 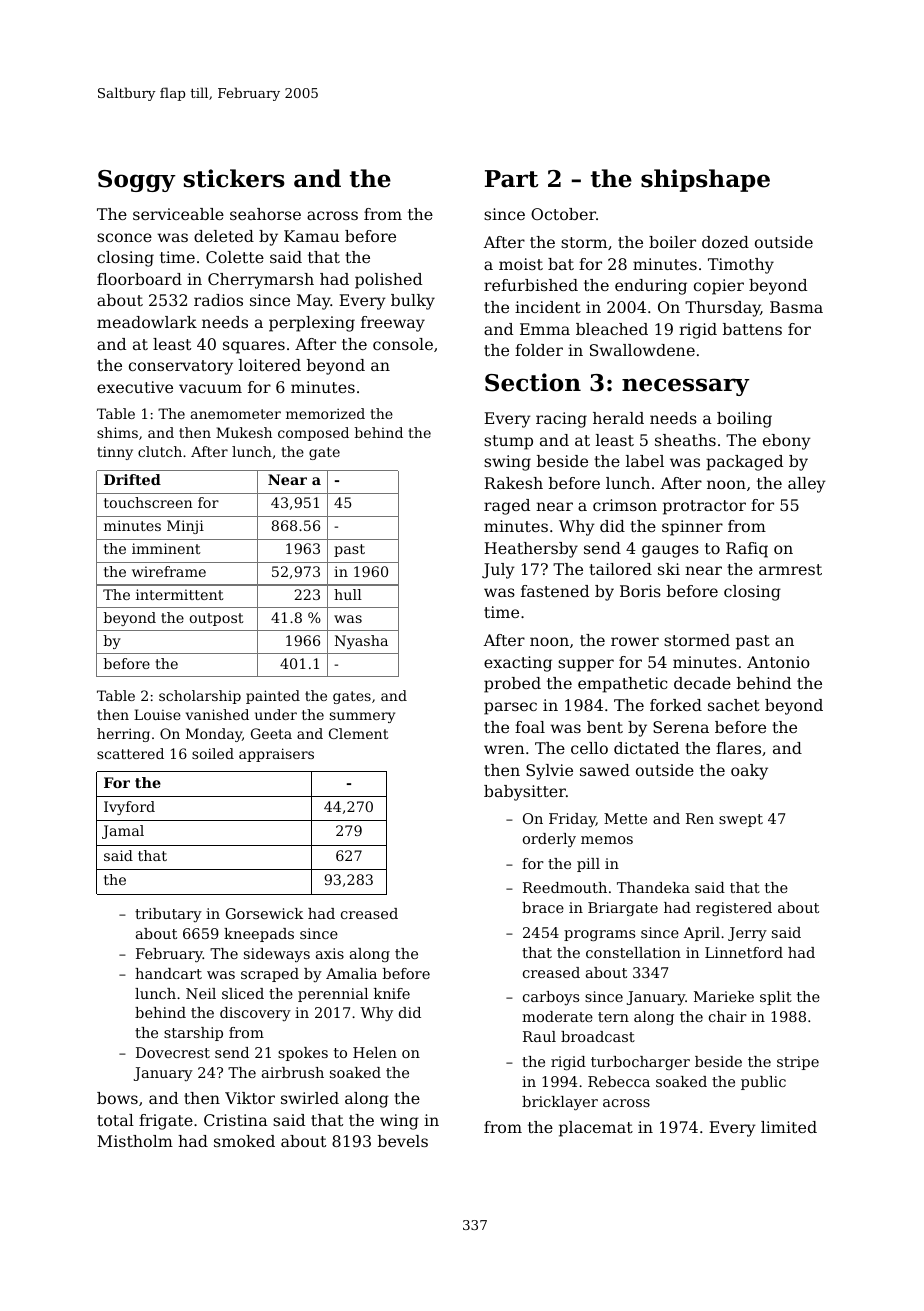 What do you see at coordinates (173, 1052) in the image?
I see `Dovecrest` at bounding box center [173, 1052].
